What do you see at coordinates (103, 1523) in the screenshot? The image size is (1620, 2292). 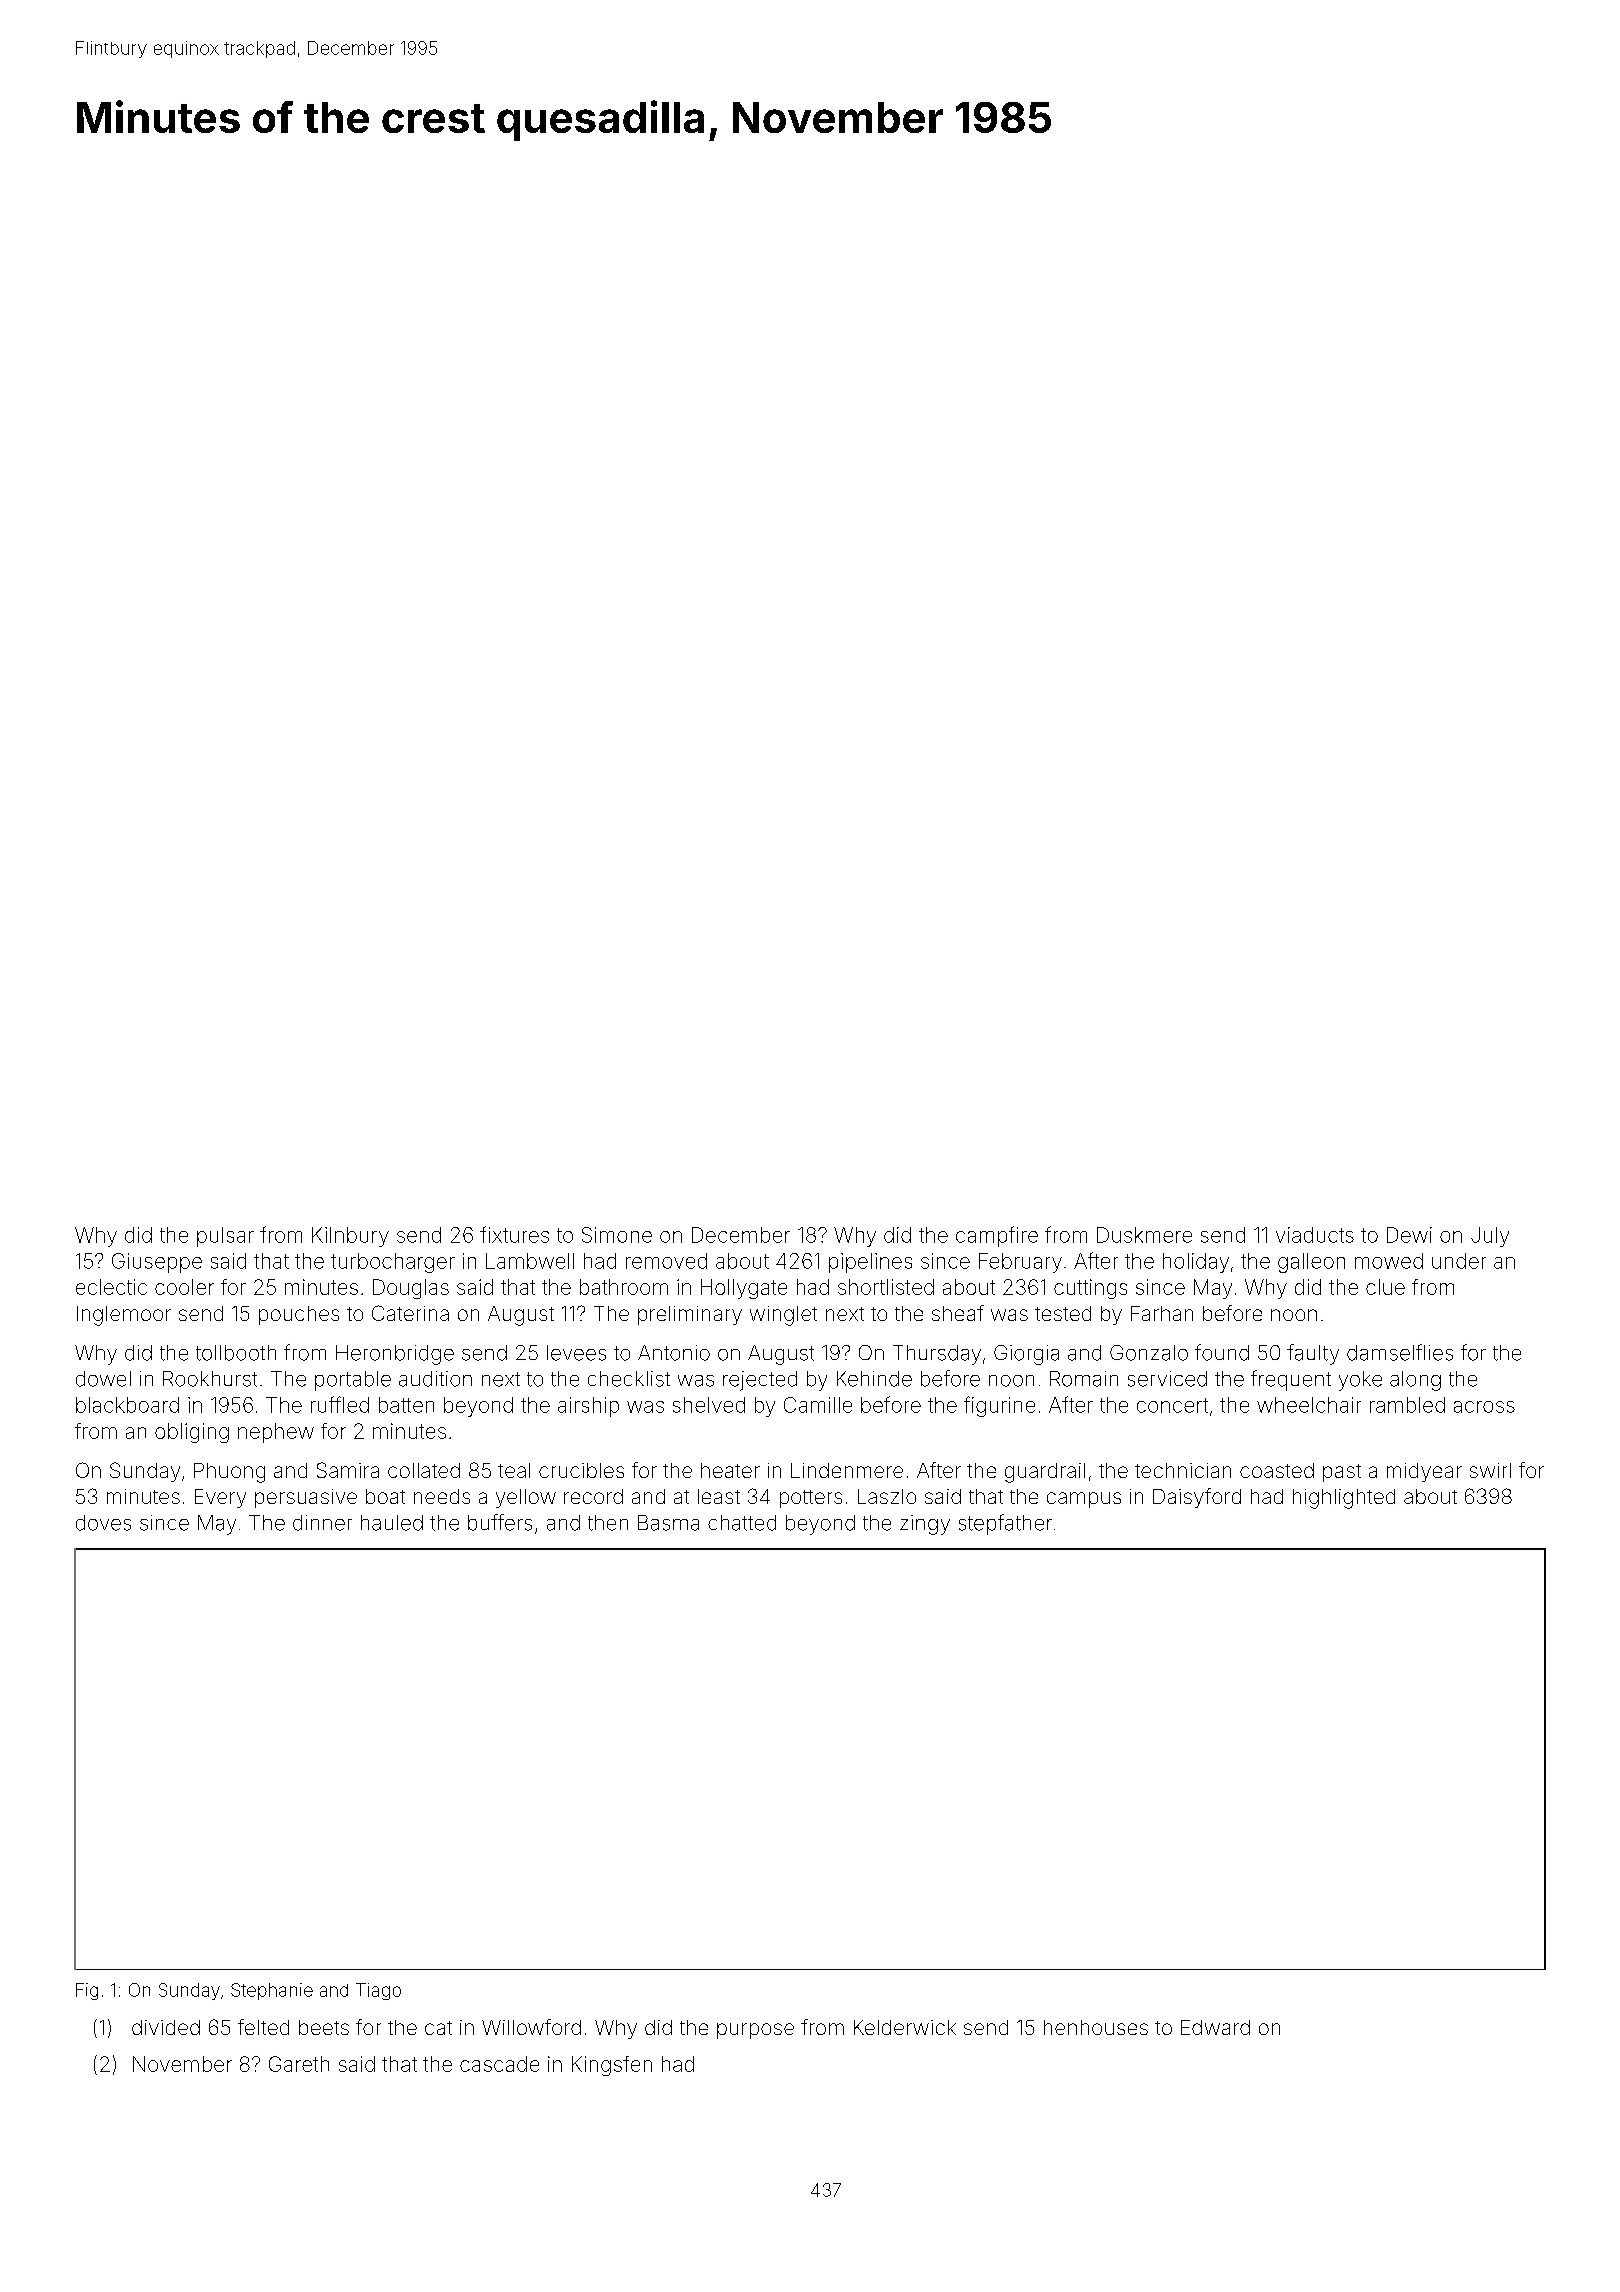 I see `doves` at bounding box center [103, 1523].
